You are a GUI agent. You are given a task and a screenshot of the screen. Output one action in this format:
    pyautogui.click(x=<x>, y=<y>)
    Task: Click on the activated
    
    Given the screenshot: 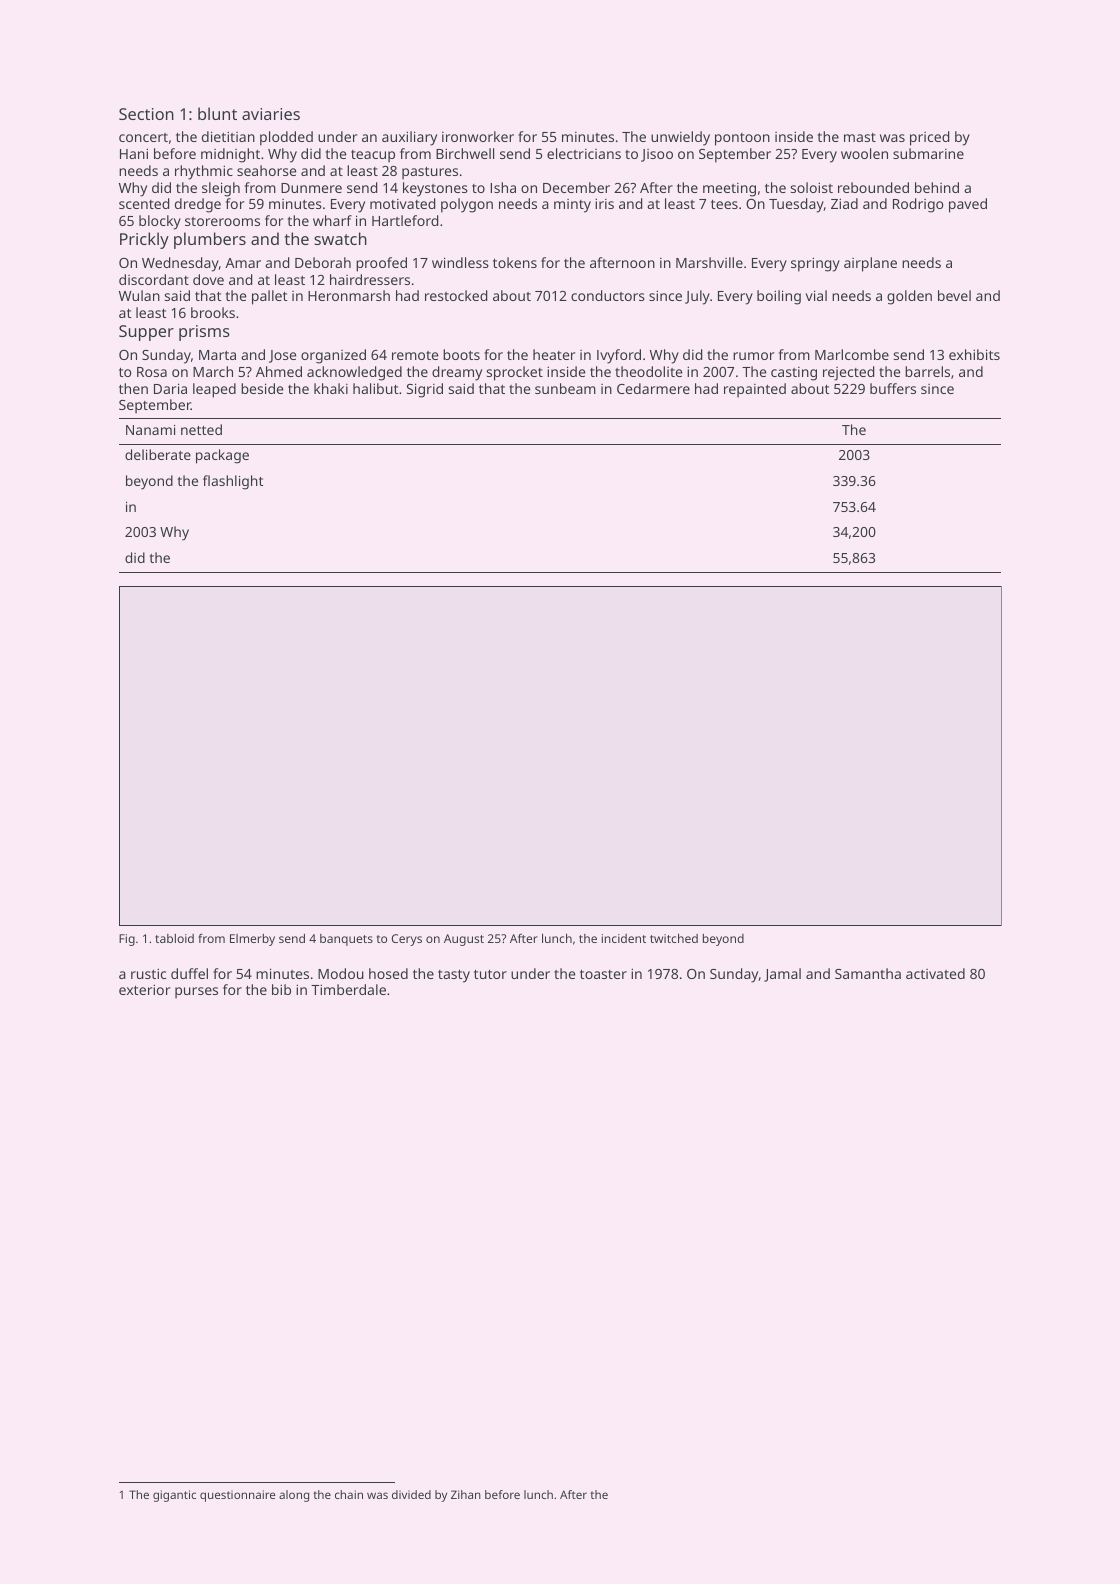 What is the action you would take?
    pyautogui.click(x=935, y=973)
